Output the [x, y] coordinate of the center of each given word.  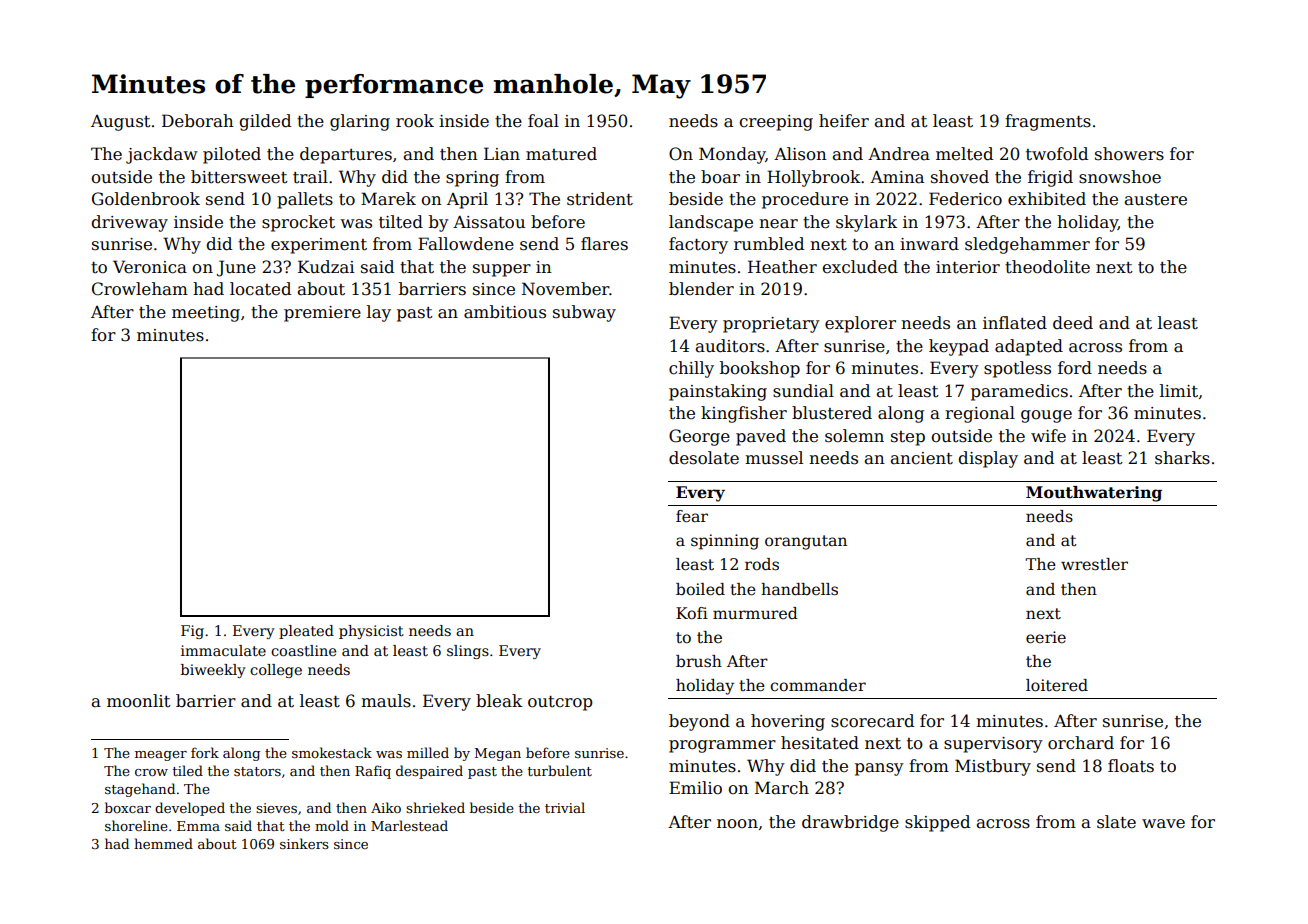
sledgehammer [1027, 245]
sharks [1182, 458]
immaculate [223, 650]
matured [561, 154]
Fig [192, 632]
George [699, 437]
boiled [700, 589]
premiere [322, 314]
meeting [206, 314]
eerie [1046, 637]
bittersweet [239, 177]
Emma [198, 826]
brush [699, 661]
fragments [1048, 122]
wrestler [1094, 564]
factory [698, 245]
